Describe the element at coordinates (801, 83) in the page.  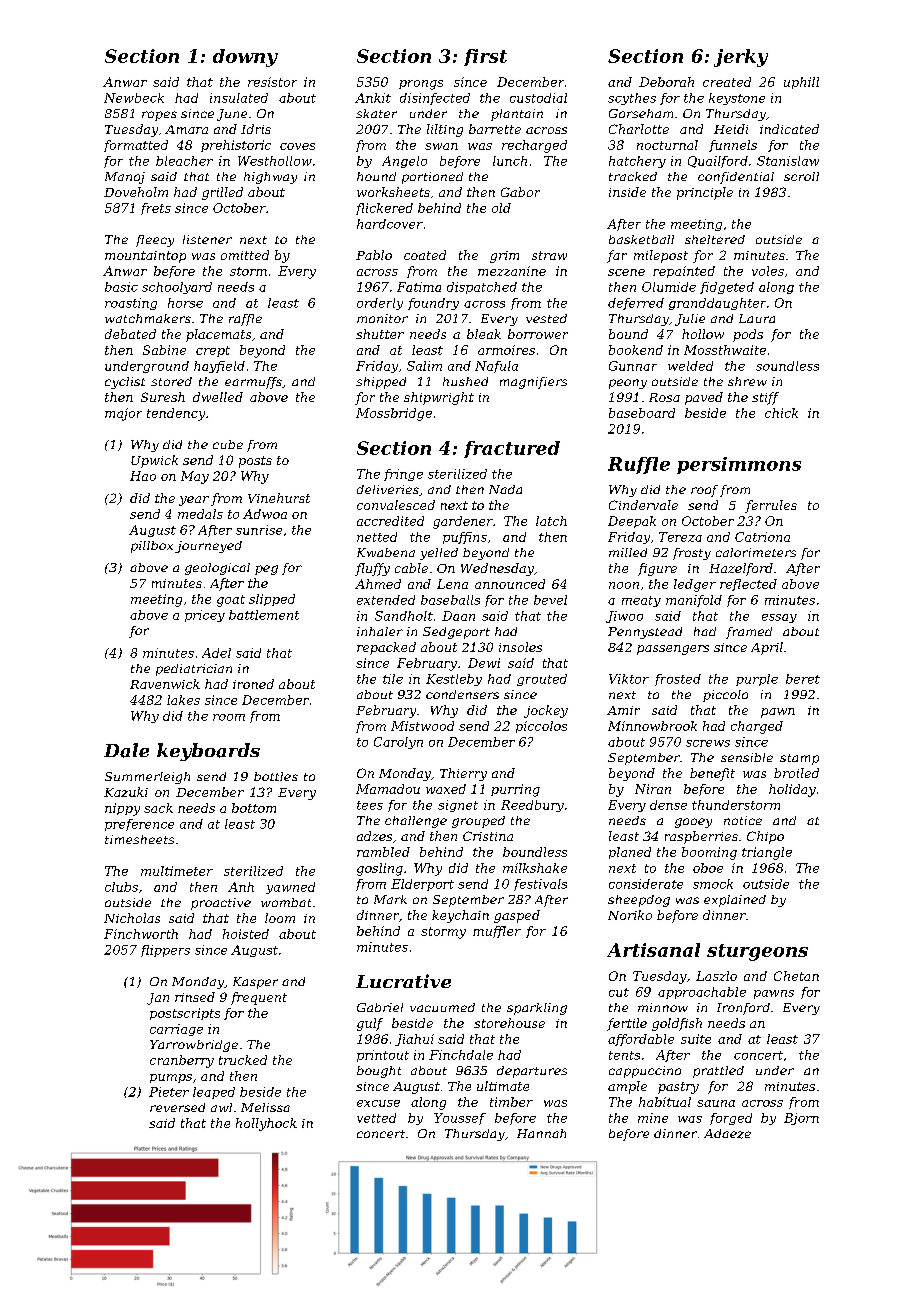
I see `uphill` at that location.
